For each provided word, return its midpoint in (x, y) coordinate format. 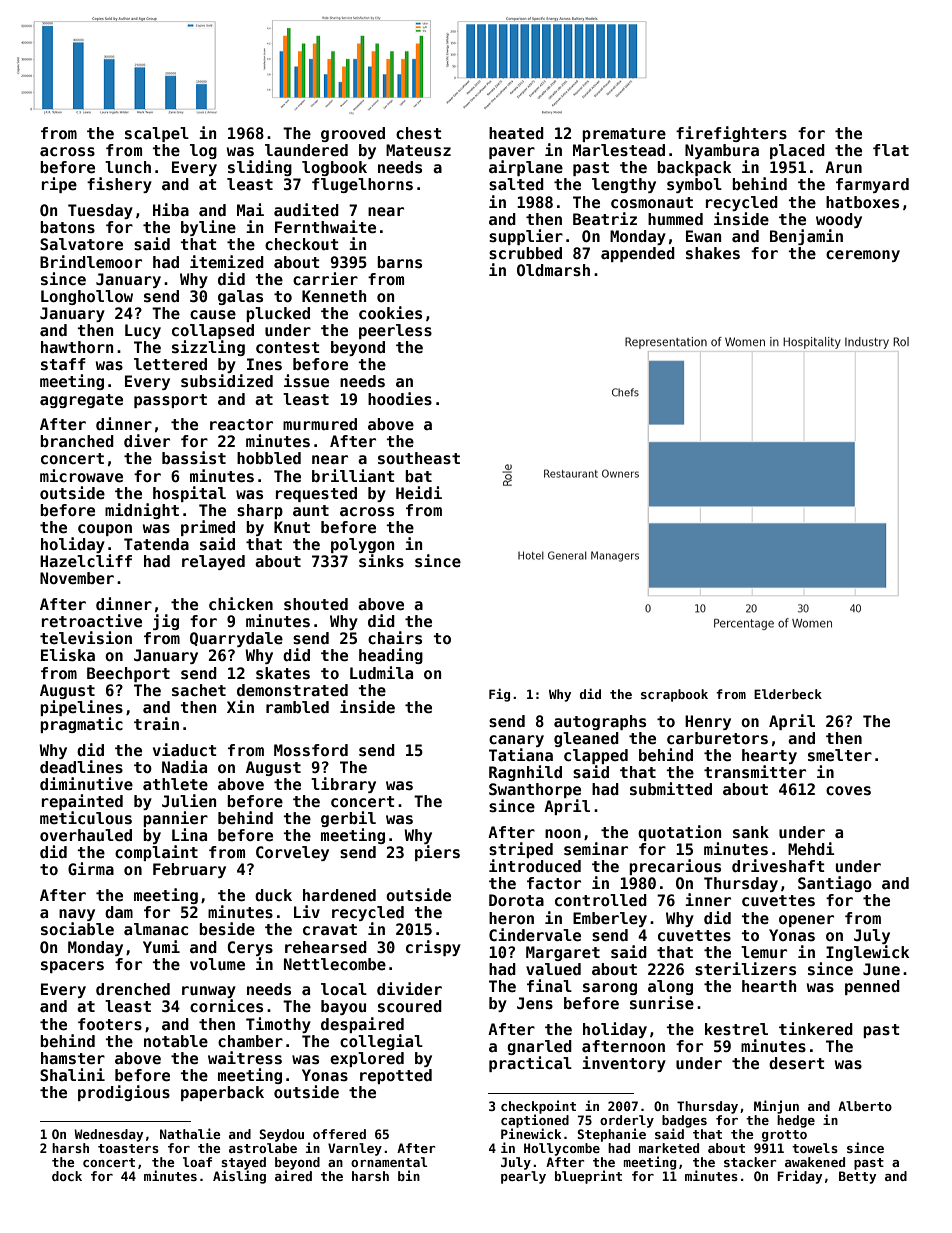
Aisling (239, 1177)
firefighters (731, 134)
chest (419, 133)
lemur (764, 952)
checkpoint (538, 1107)
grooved (353, 134)
